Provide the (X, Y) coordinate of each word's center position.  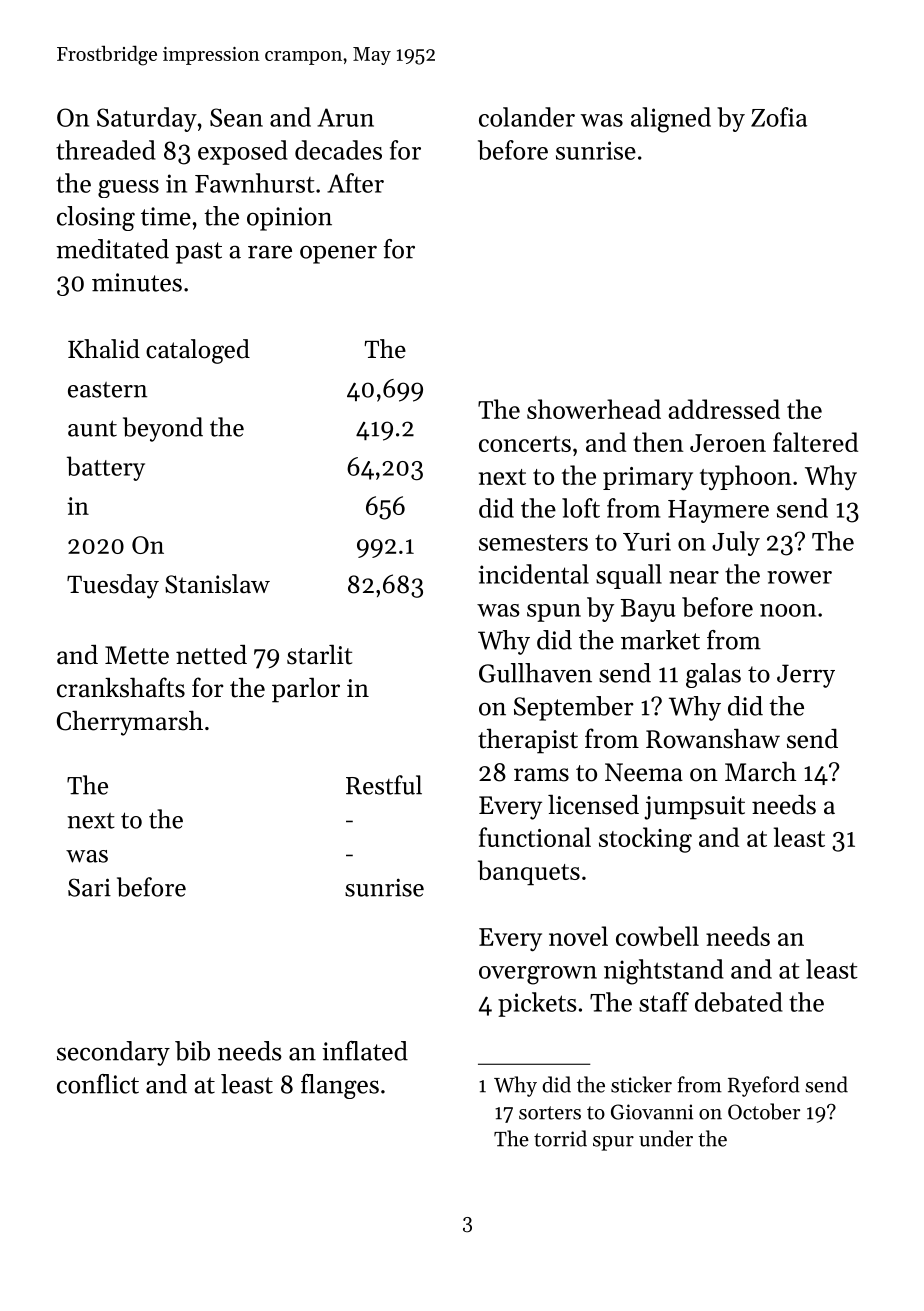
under (666, 1138)
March (760, 771)
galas (713, 675)
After (355, 183)
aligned (671, 120)
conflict (98, 1084)
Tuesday (113, 586)
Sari (89, 887)
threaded (106, 150)
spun (554, 613)
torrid (560, 1138)
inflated (365, 1051)
